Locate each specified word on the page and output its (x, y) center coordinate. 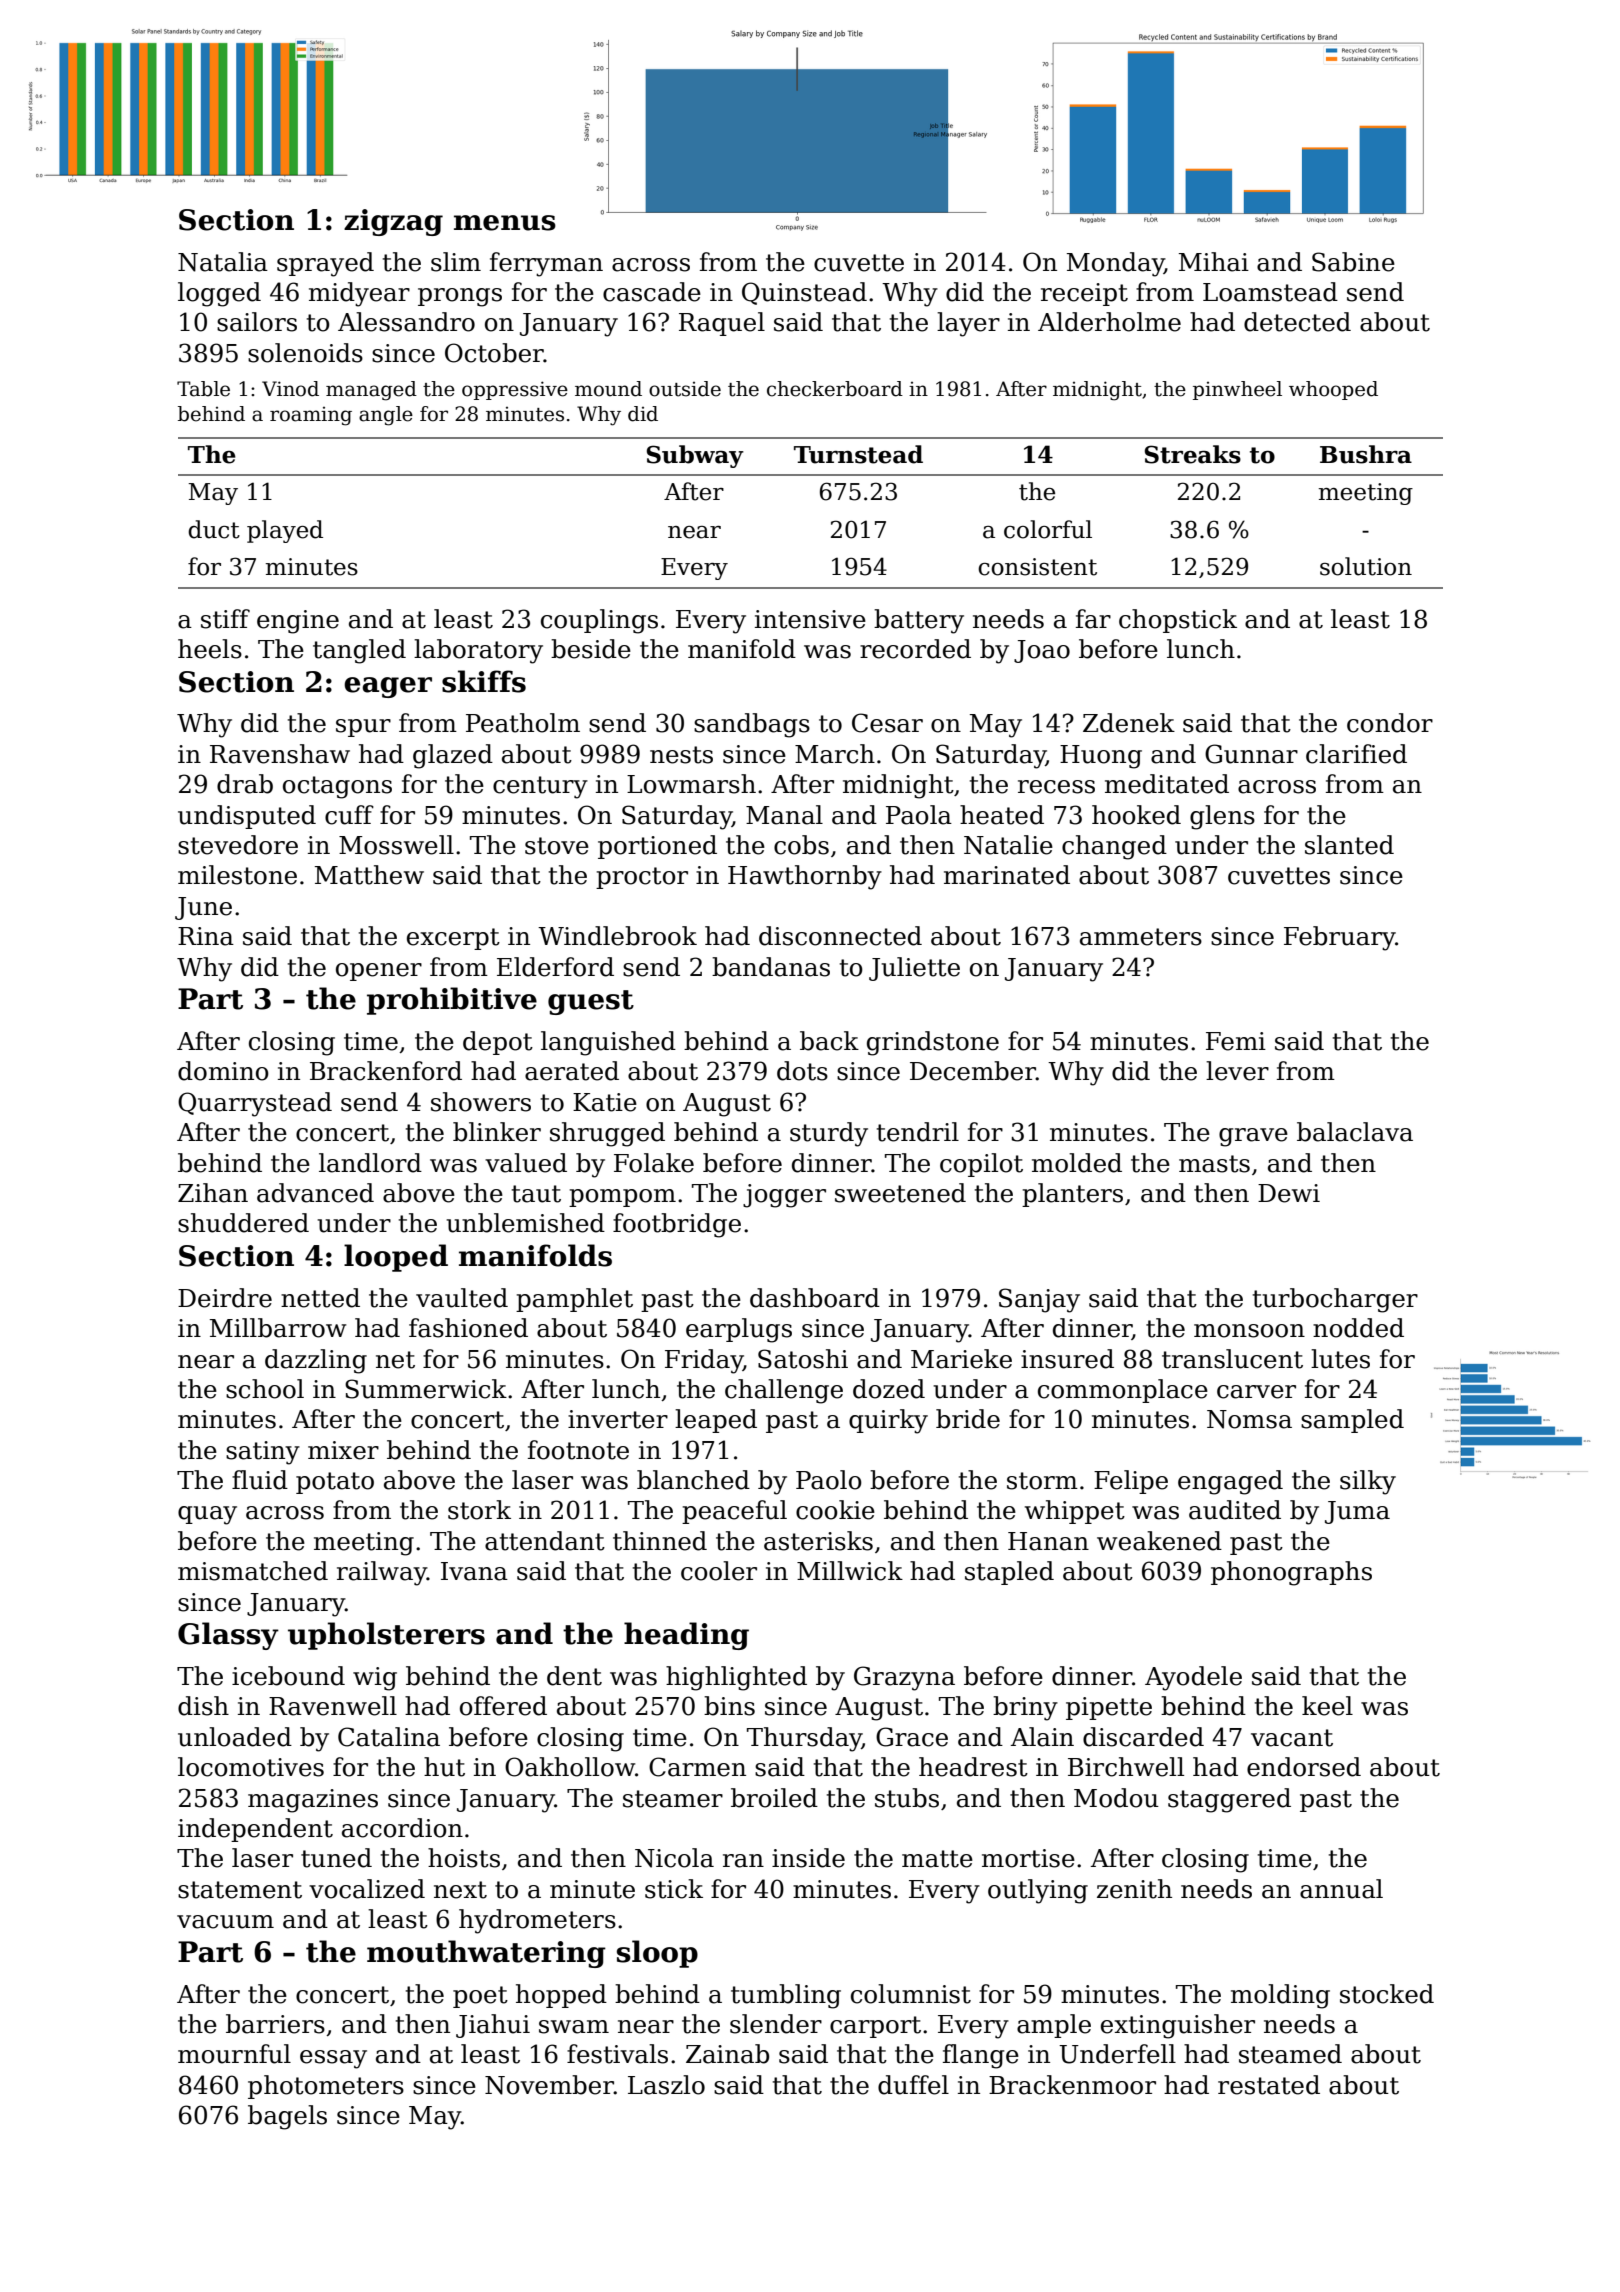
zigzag (393, 222)
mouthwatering (486, 1954)
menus (505, 223)
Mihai (1214, 262)
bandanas (771, 967)
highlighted (736, 1678)
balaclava (1355, 1132)
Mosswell (396, 845)
